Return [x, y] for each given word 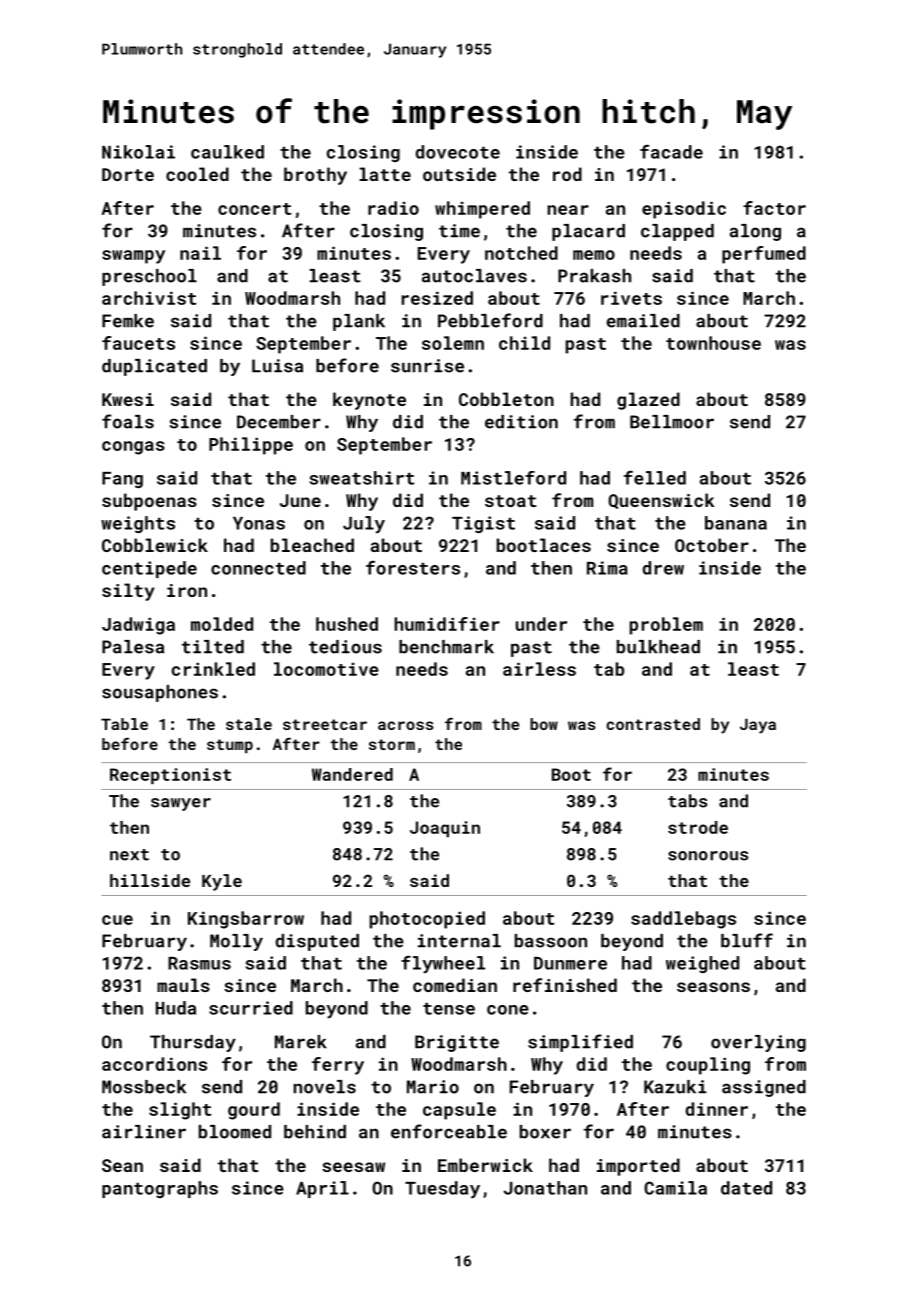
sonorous [708, 856]
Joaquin [445, 829]
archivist [149, 298]
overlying [758, 1043]
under [541, 624]
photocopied [427, 920]
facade [671, 151]
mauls [183, 985]
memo [594, 255]
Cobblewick [155, 545]
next [129, 855]
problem [666, 626]
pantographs [160, 1189]
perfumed [764, 255]
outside [459, 174]
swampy [133, 257]
